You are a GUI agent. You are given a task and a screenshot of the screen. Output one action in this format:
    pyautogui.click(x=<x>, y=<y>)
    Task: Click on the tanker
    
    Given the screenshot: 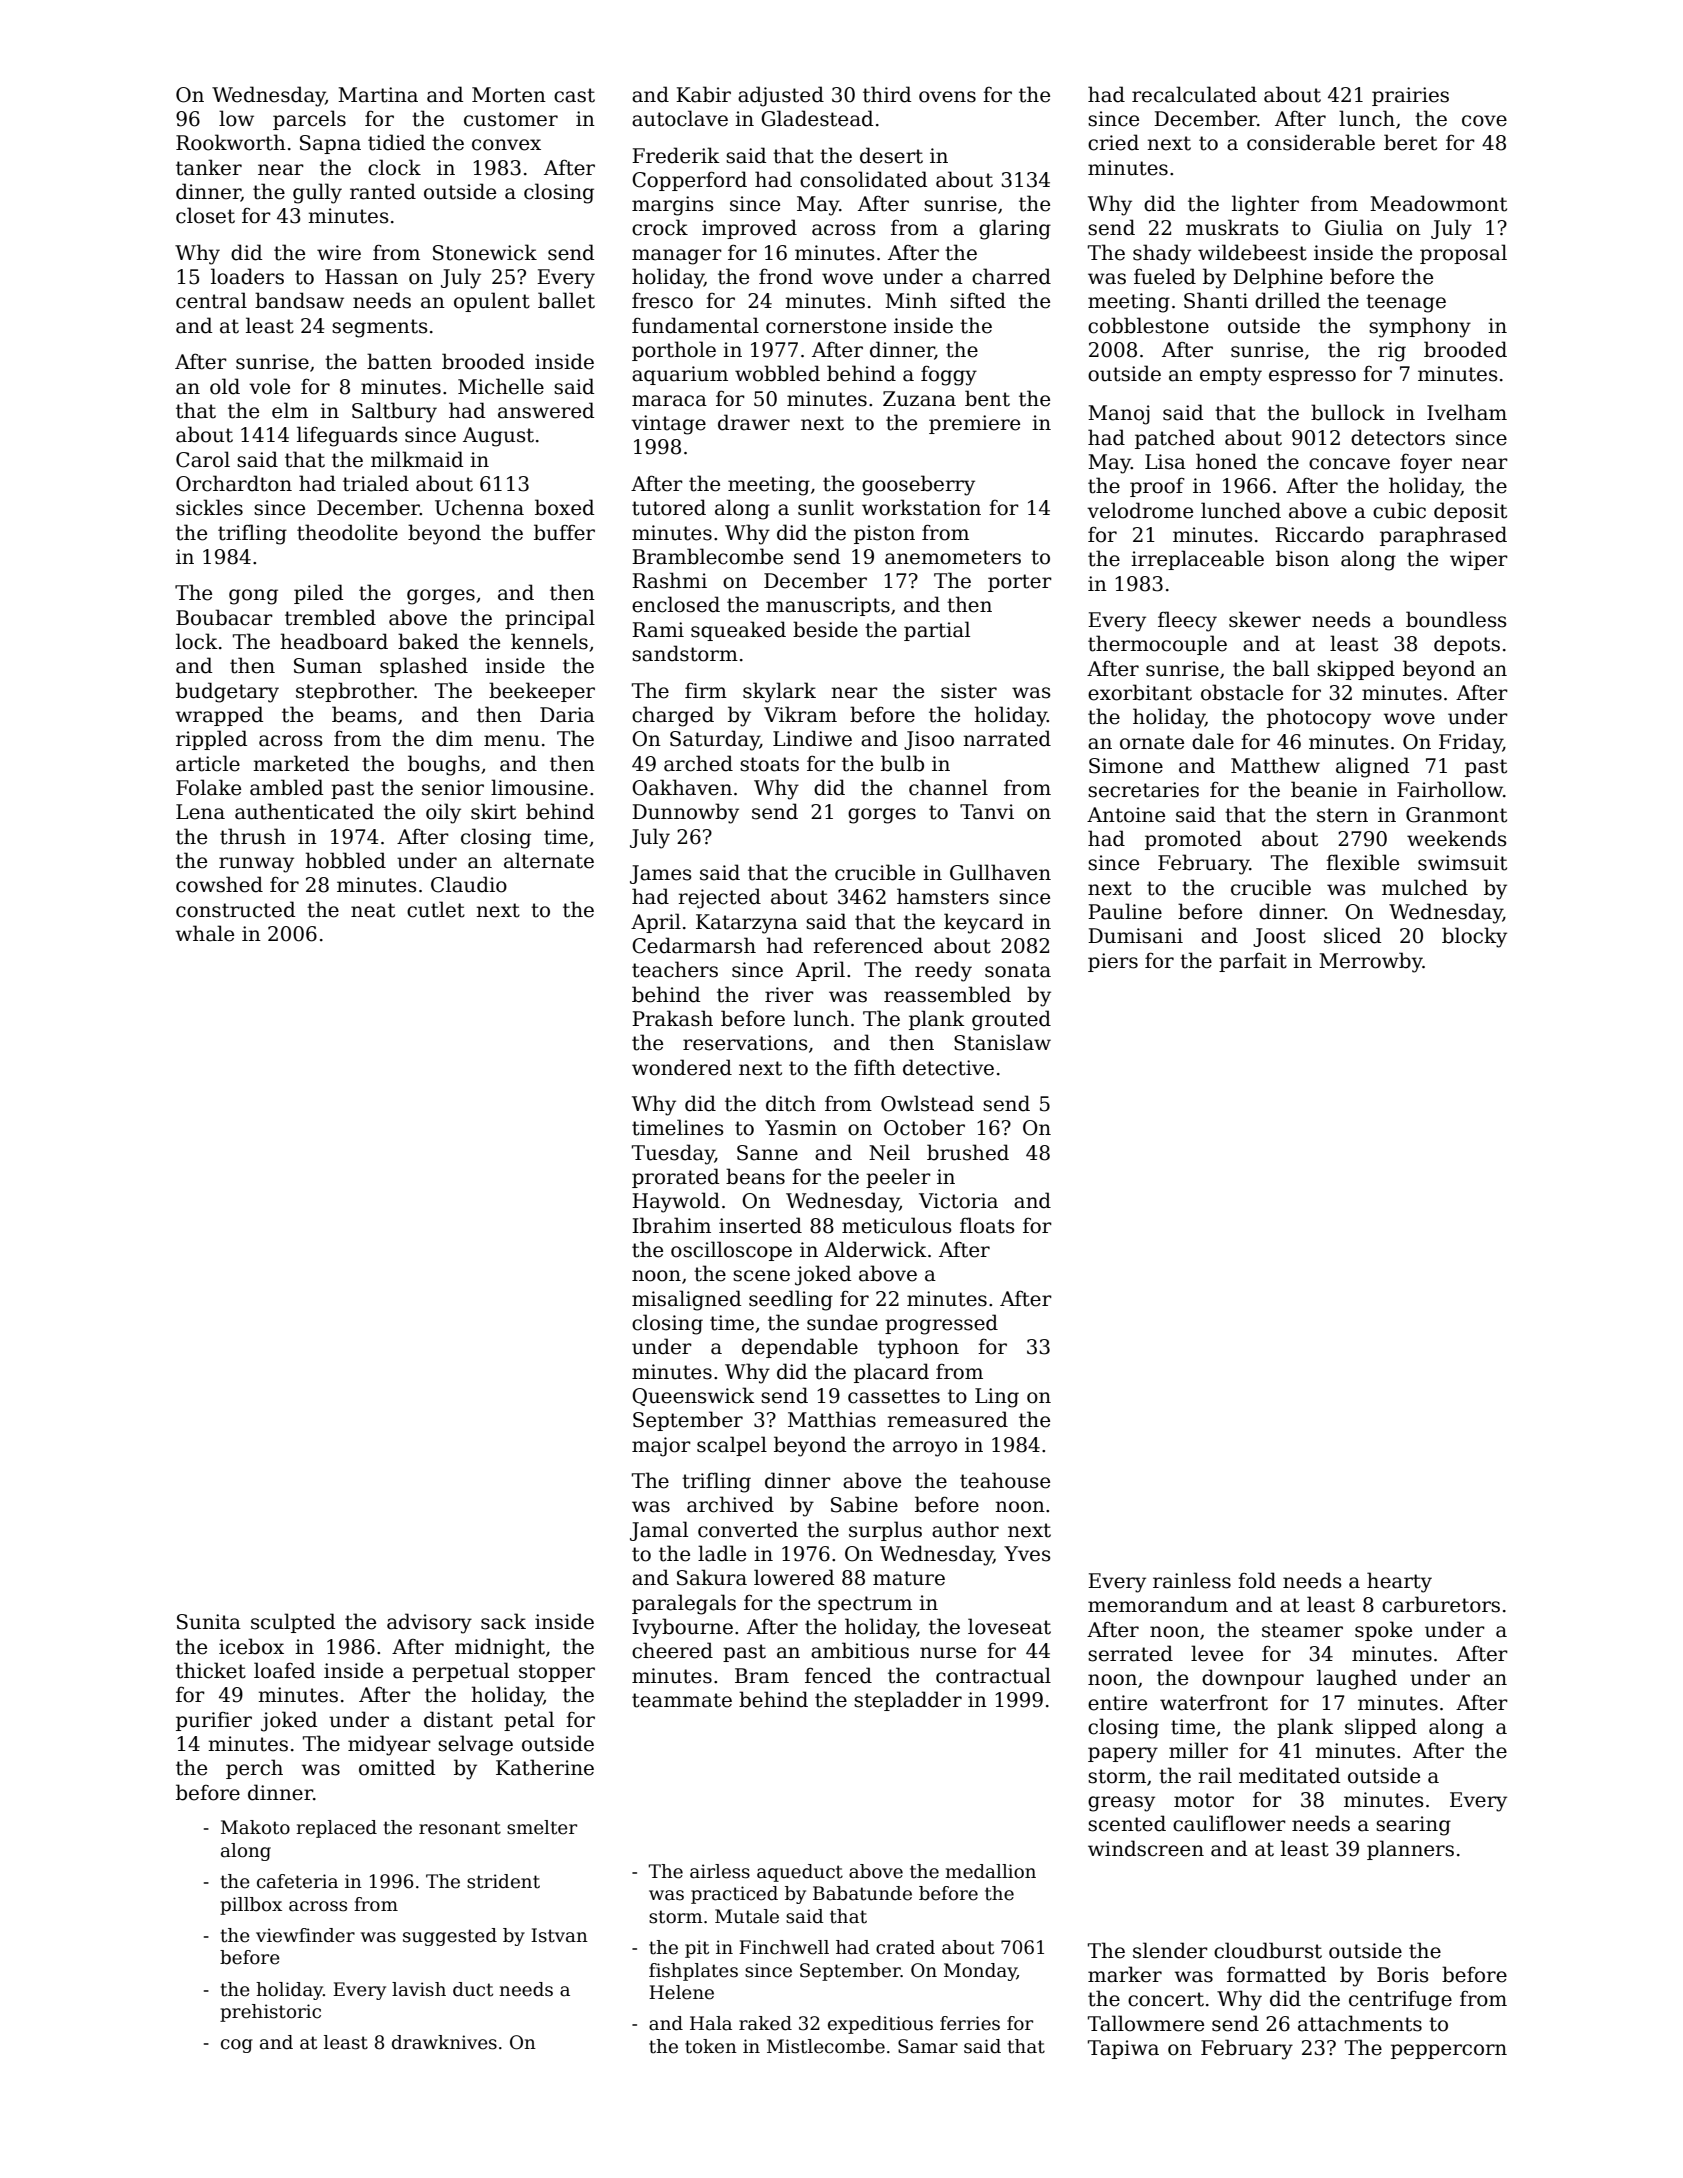 What is the action you would take?
    pyautogui.click(x=209, y=167)
